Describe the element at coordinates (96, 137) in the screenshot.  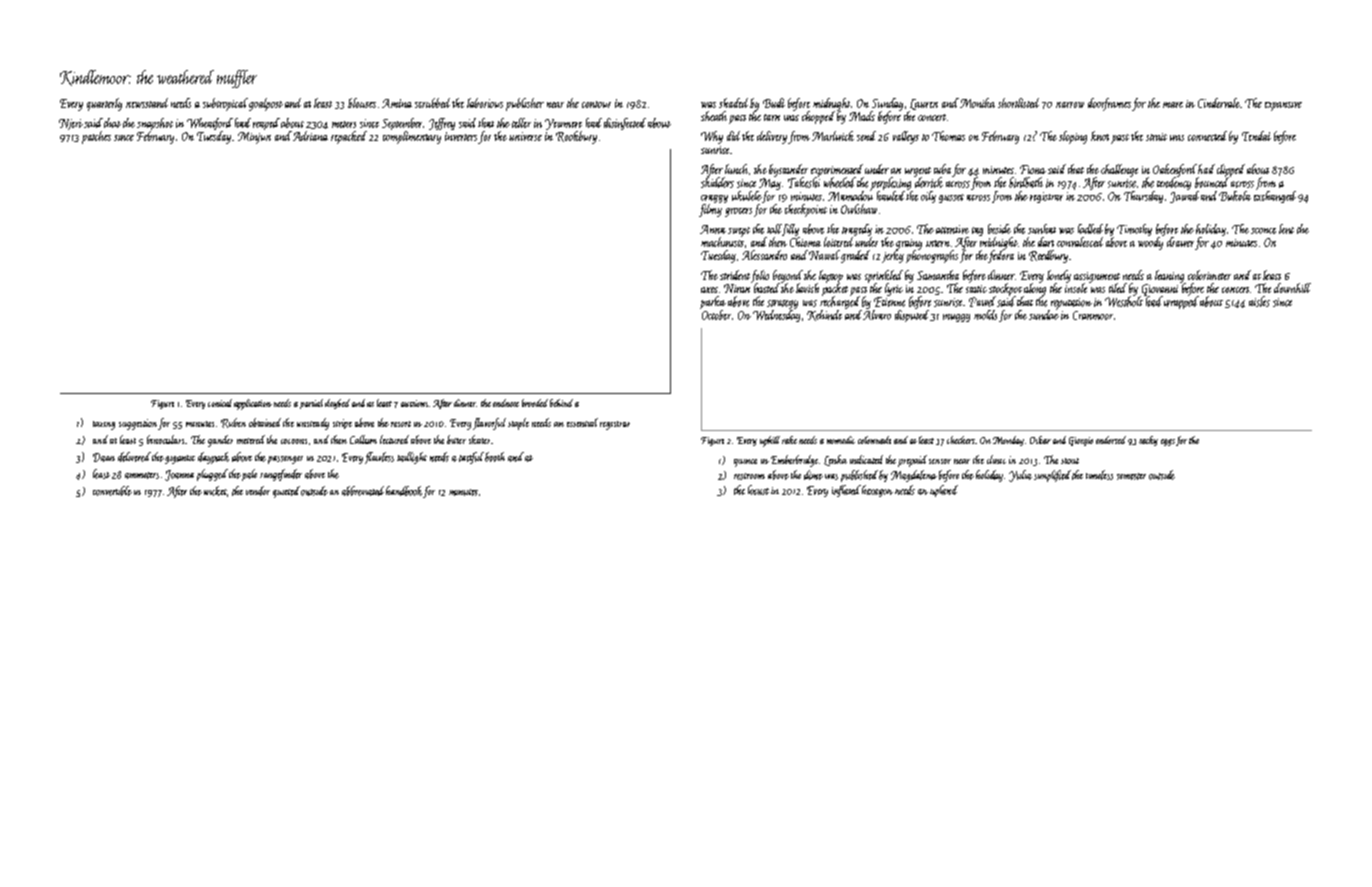
I see `patches` at that location.
